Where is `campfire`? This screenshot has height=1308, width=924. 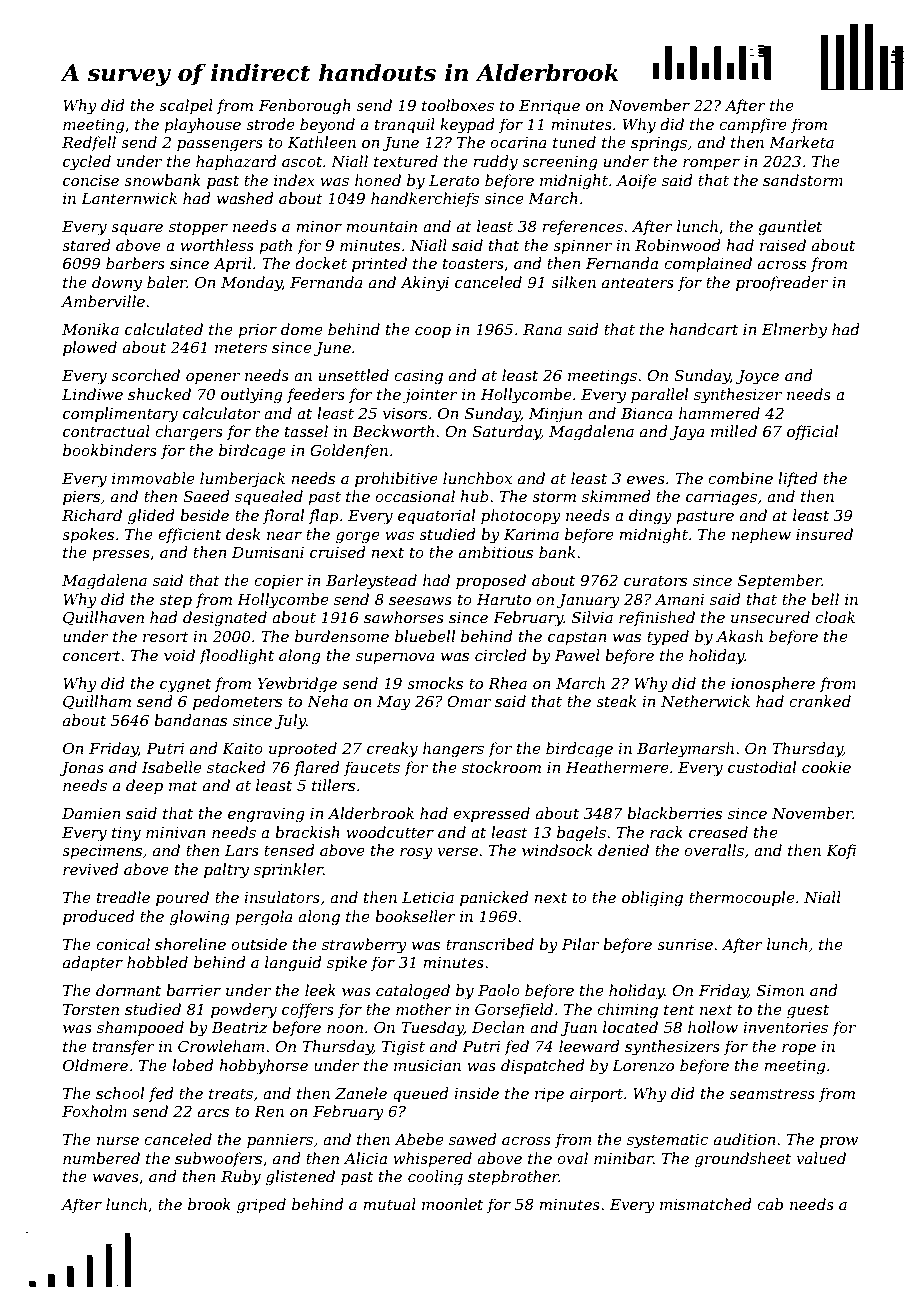 campfire is located at coordinates (753, 125).
